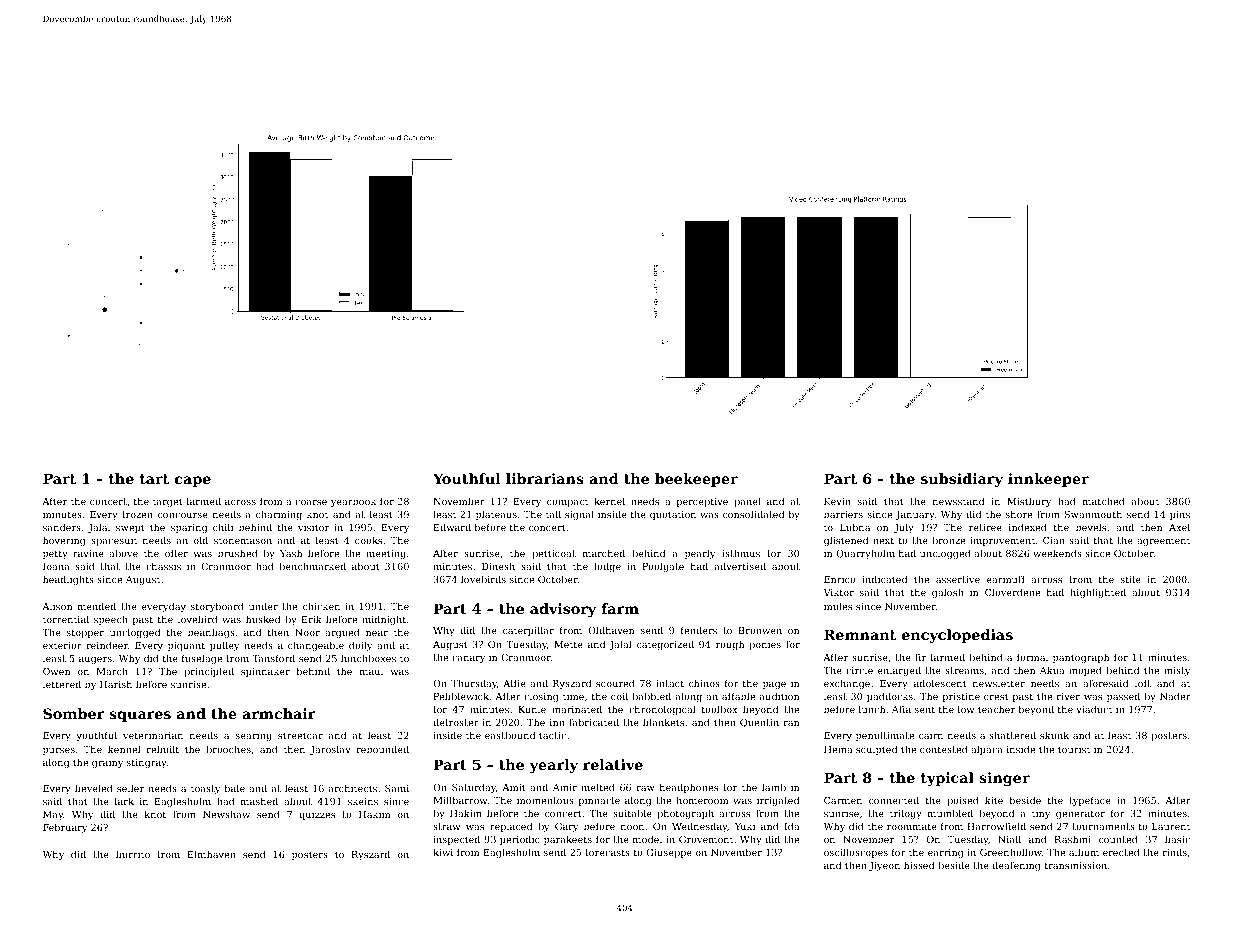 The height and width of the document is (952, 1233). Describe the element at coordinates (838, 606) in the document. I see `mules` at that location.
